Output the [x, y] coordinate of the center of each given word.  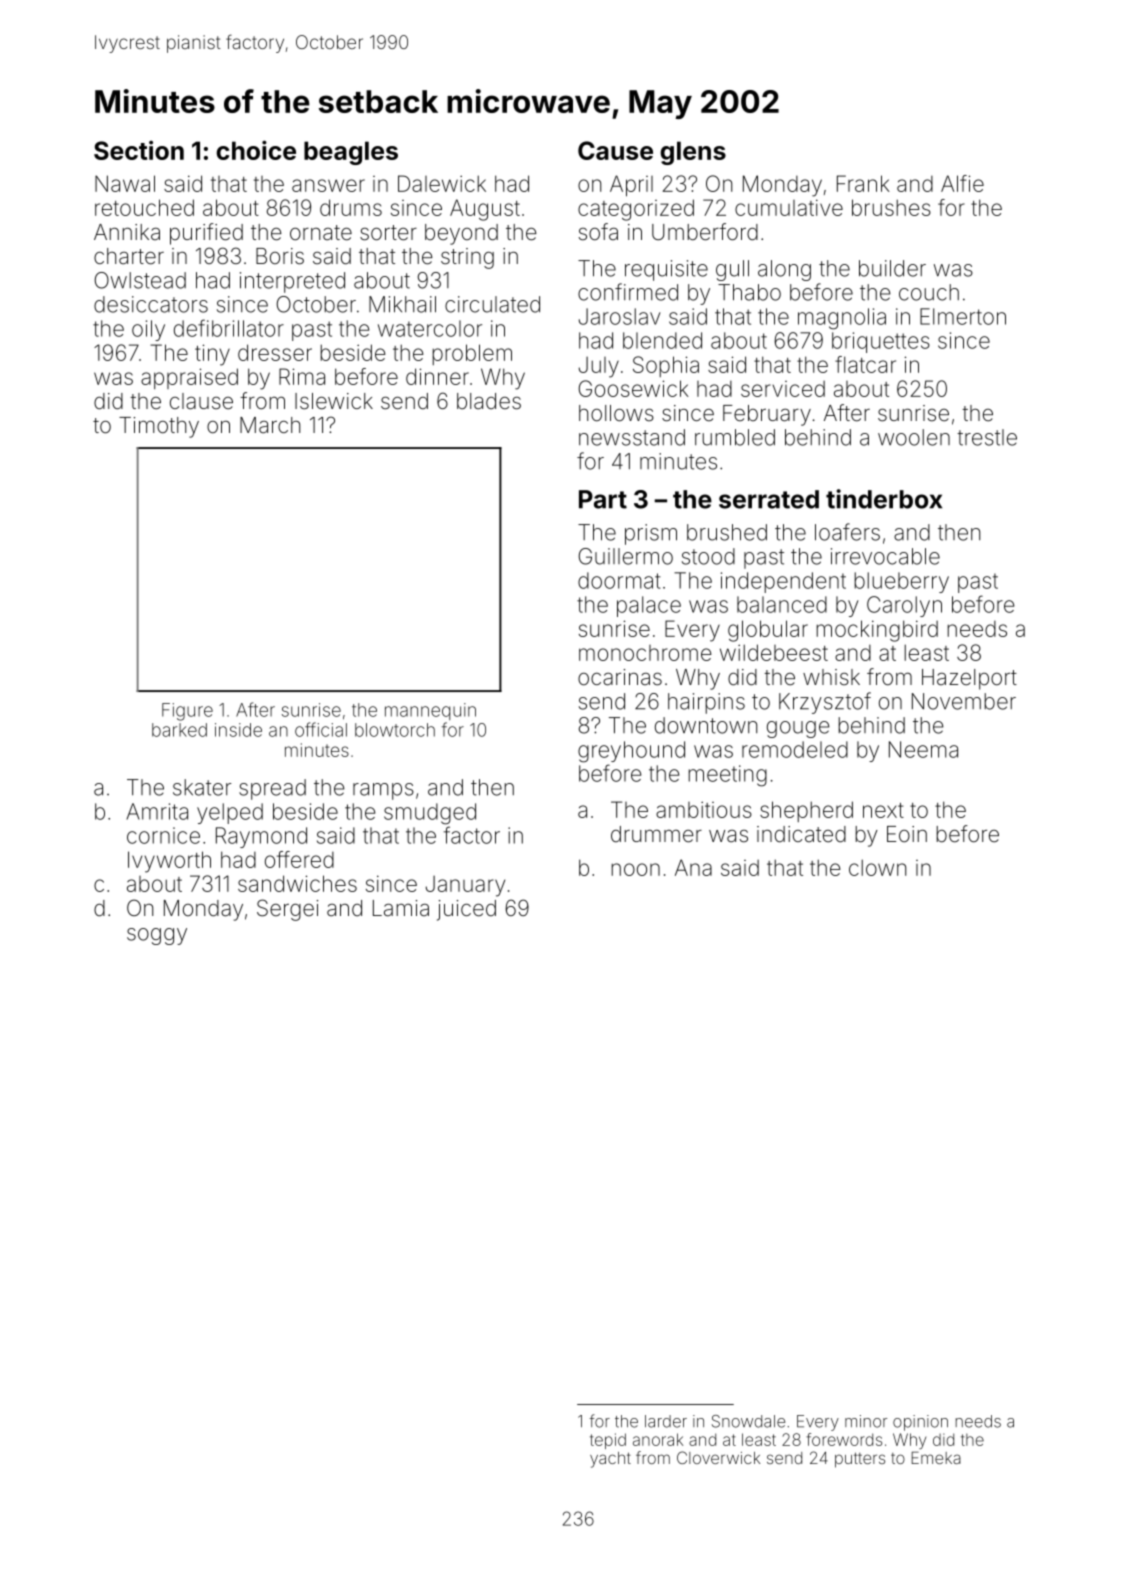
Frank [863, 183]
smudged [430, 814]
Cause [615, 150]
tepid [608, 1441]
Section [139, 150]
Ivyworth [169, 862]
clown [877, 867]
